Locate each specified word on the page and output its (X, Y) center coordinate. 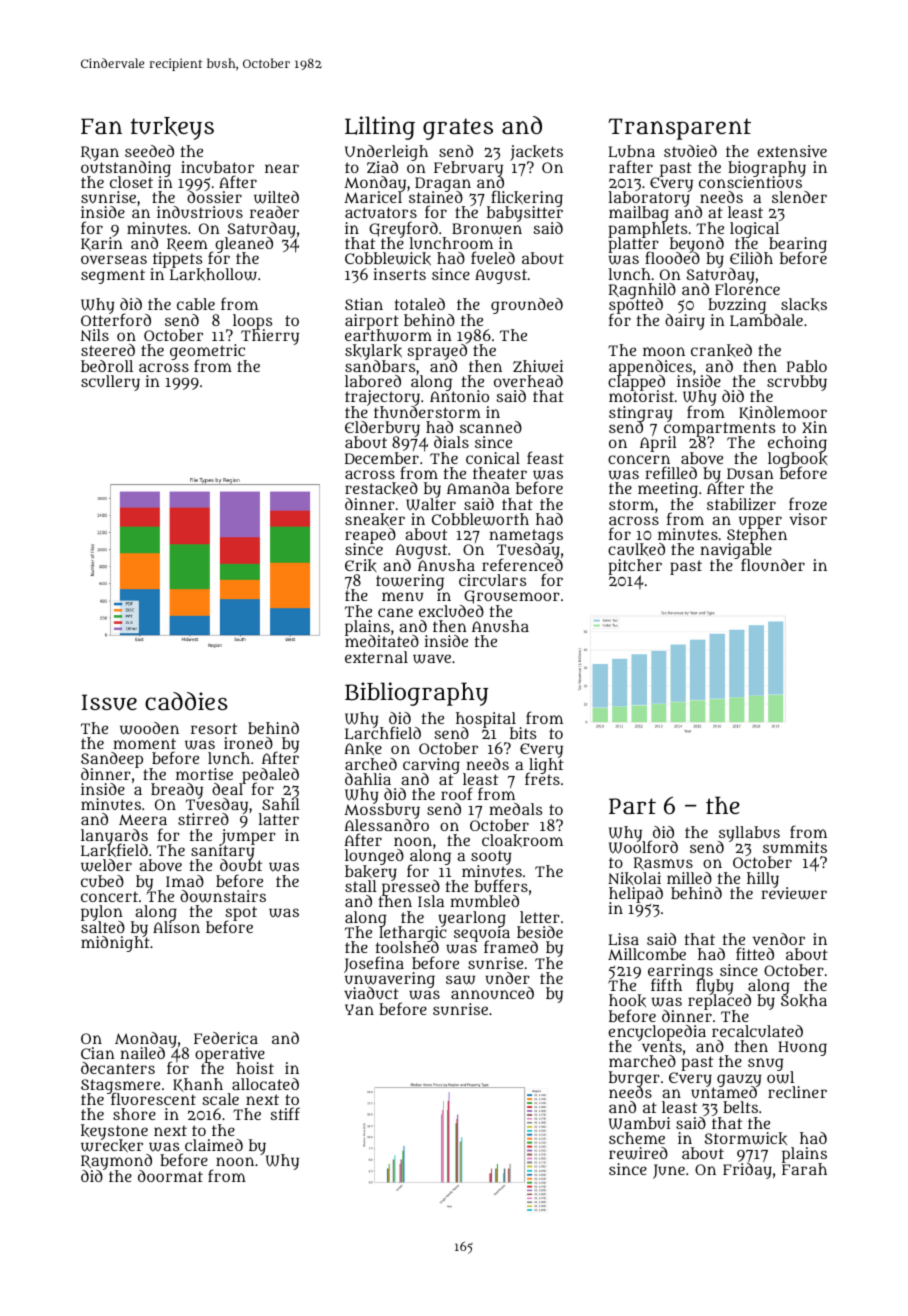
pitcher (635, 567)
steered (108, 350)
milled (689, 878)
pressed (411, 888)
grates (458, 129)
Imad (185, 881)
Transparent (679, 129)
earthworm (388, 336)
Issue (109, 702)
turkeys (172, 128)
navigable (736, 551)
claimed (214, 1145)
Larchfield (383, 734)
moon (664, 351)
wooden (149, 728)
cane (395, 612)
